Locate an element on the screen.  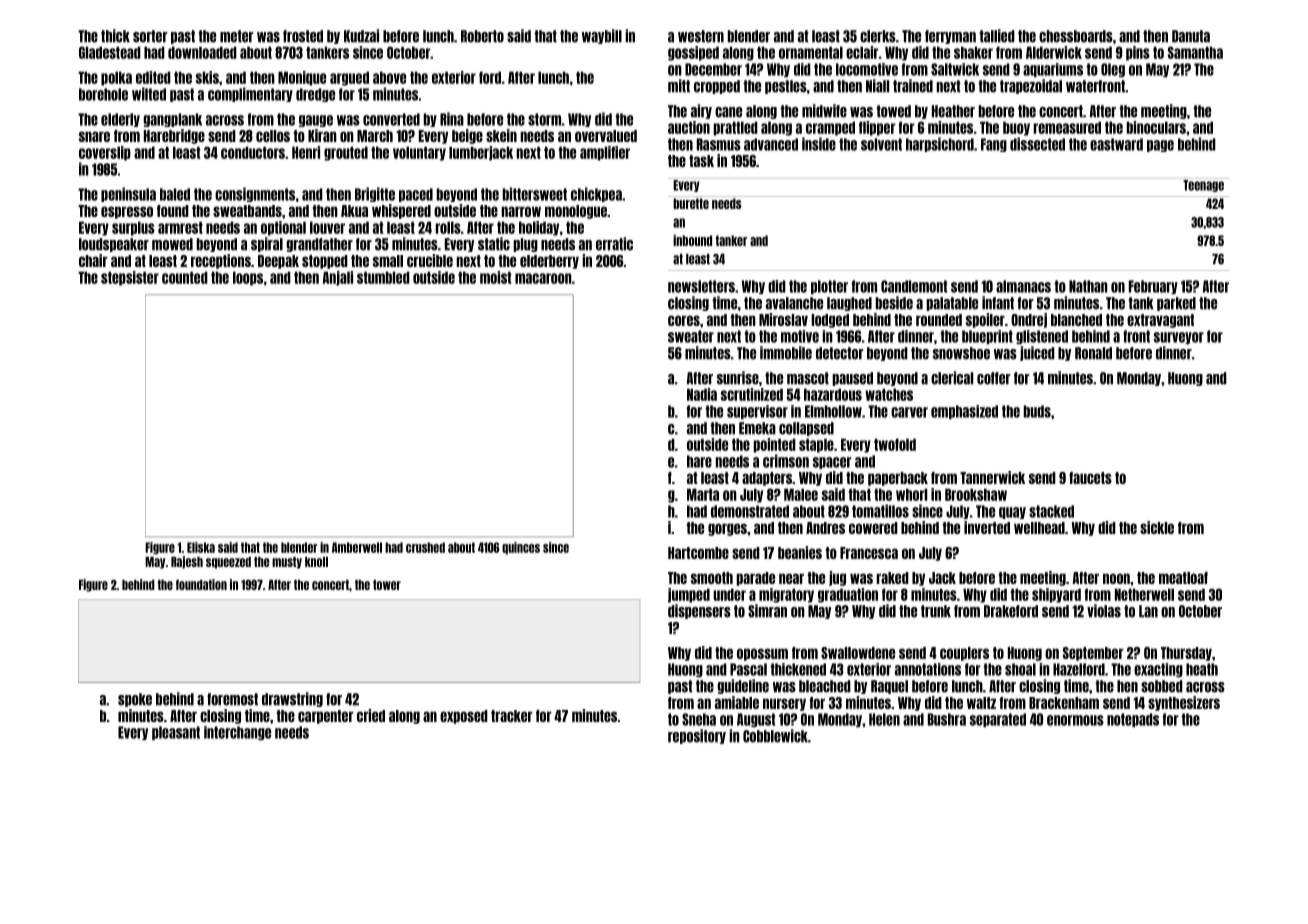
prattled is located at coordinates (735, 128).
